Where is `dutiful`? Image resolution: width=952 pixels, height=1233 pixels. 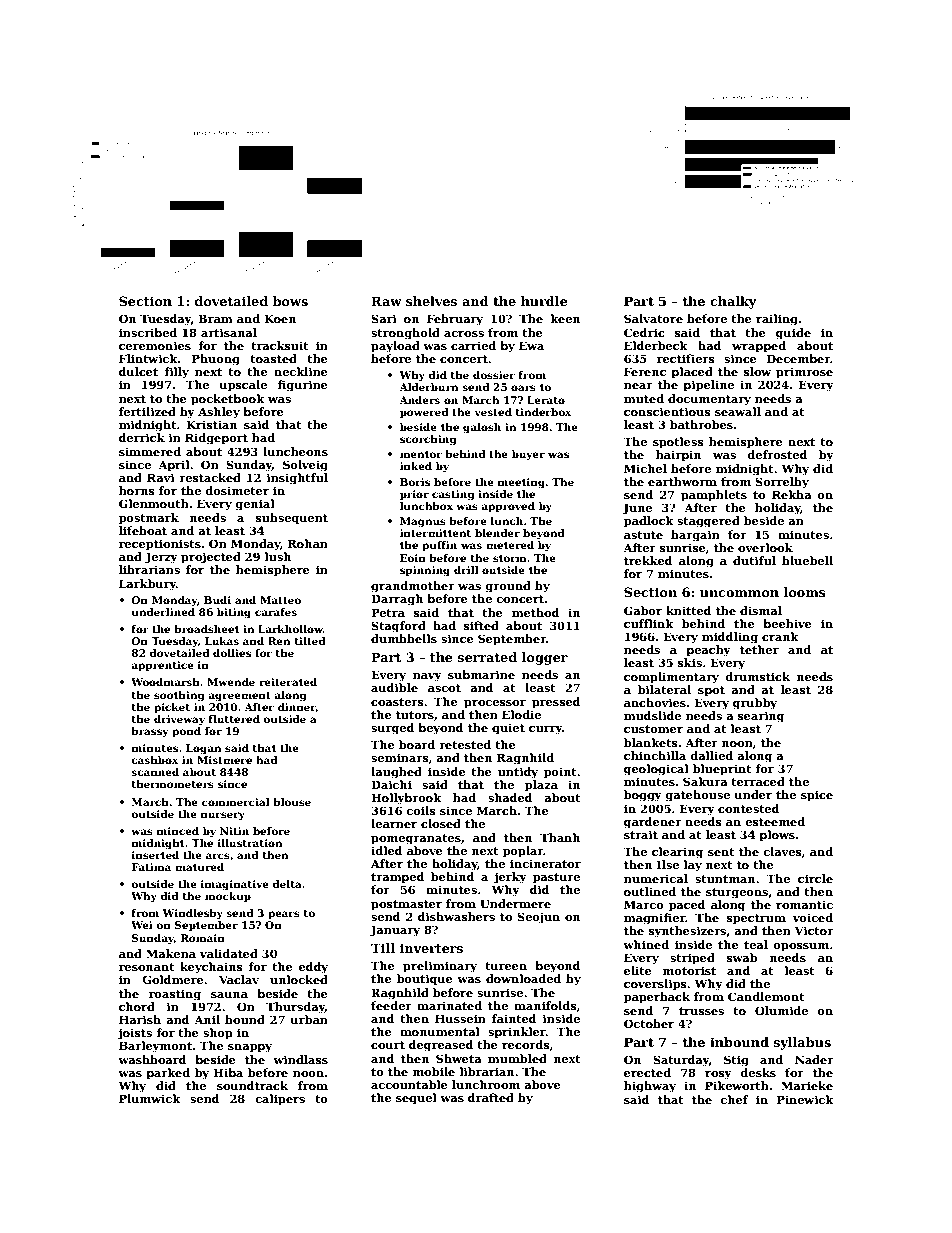 dutiful is located at coordinates (754, 560).
